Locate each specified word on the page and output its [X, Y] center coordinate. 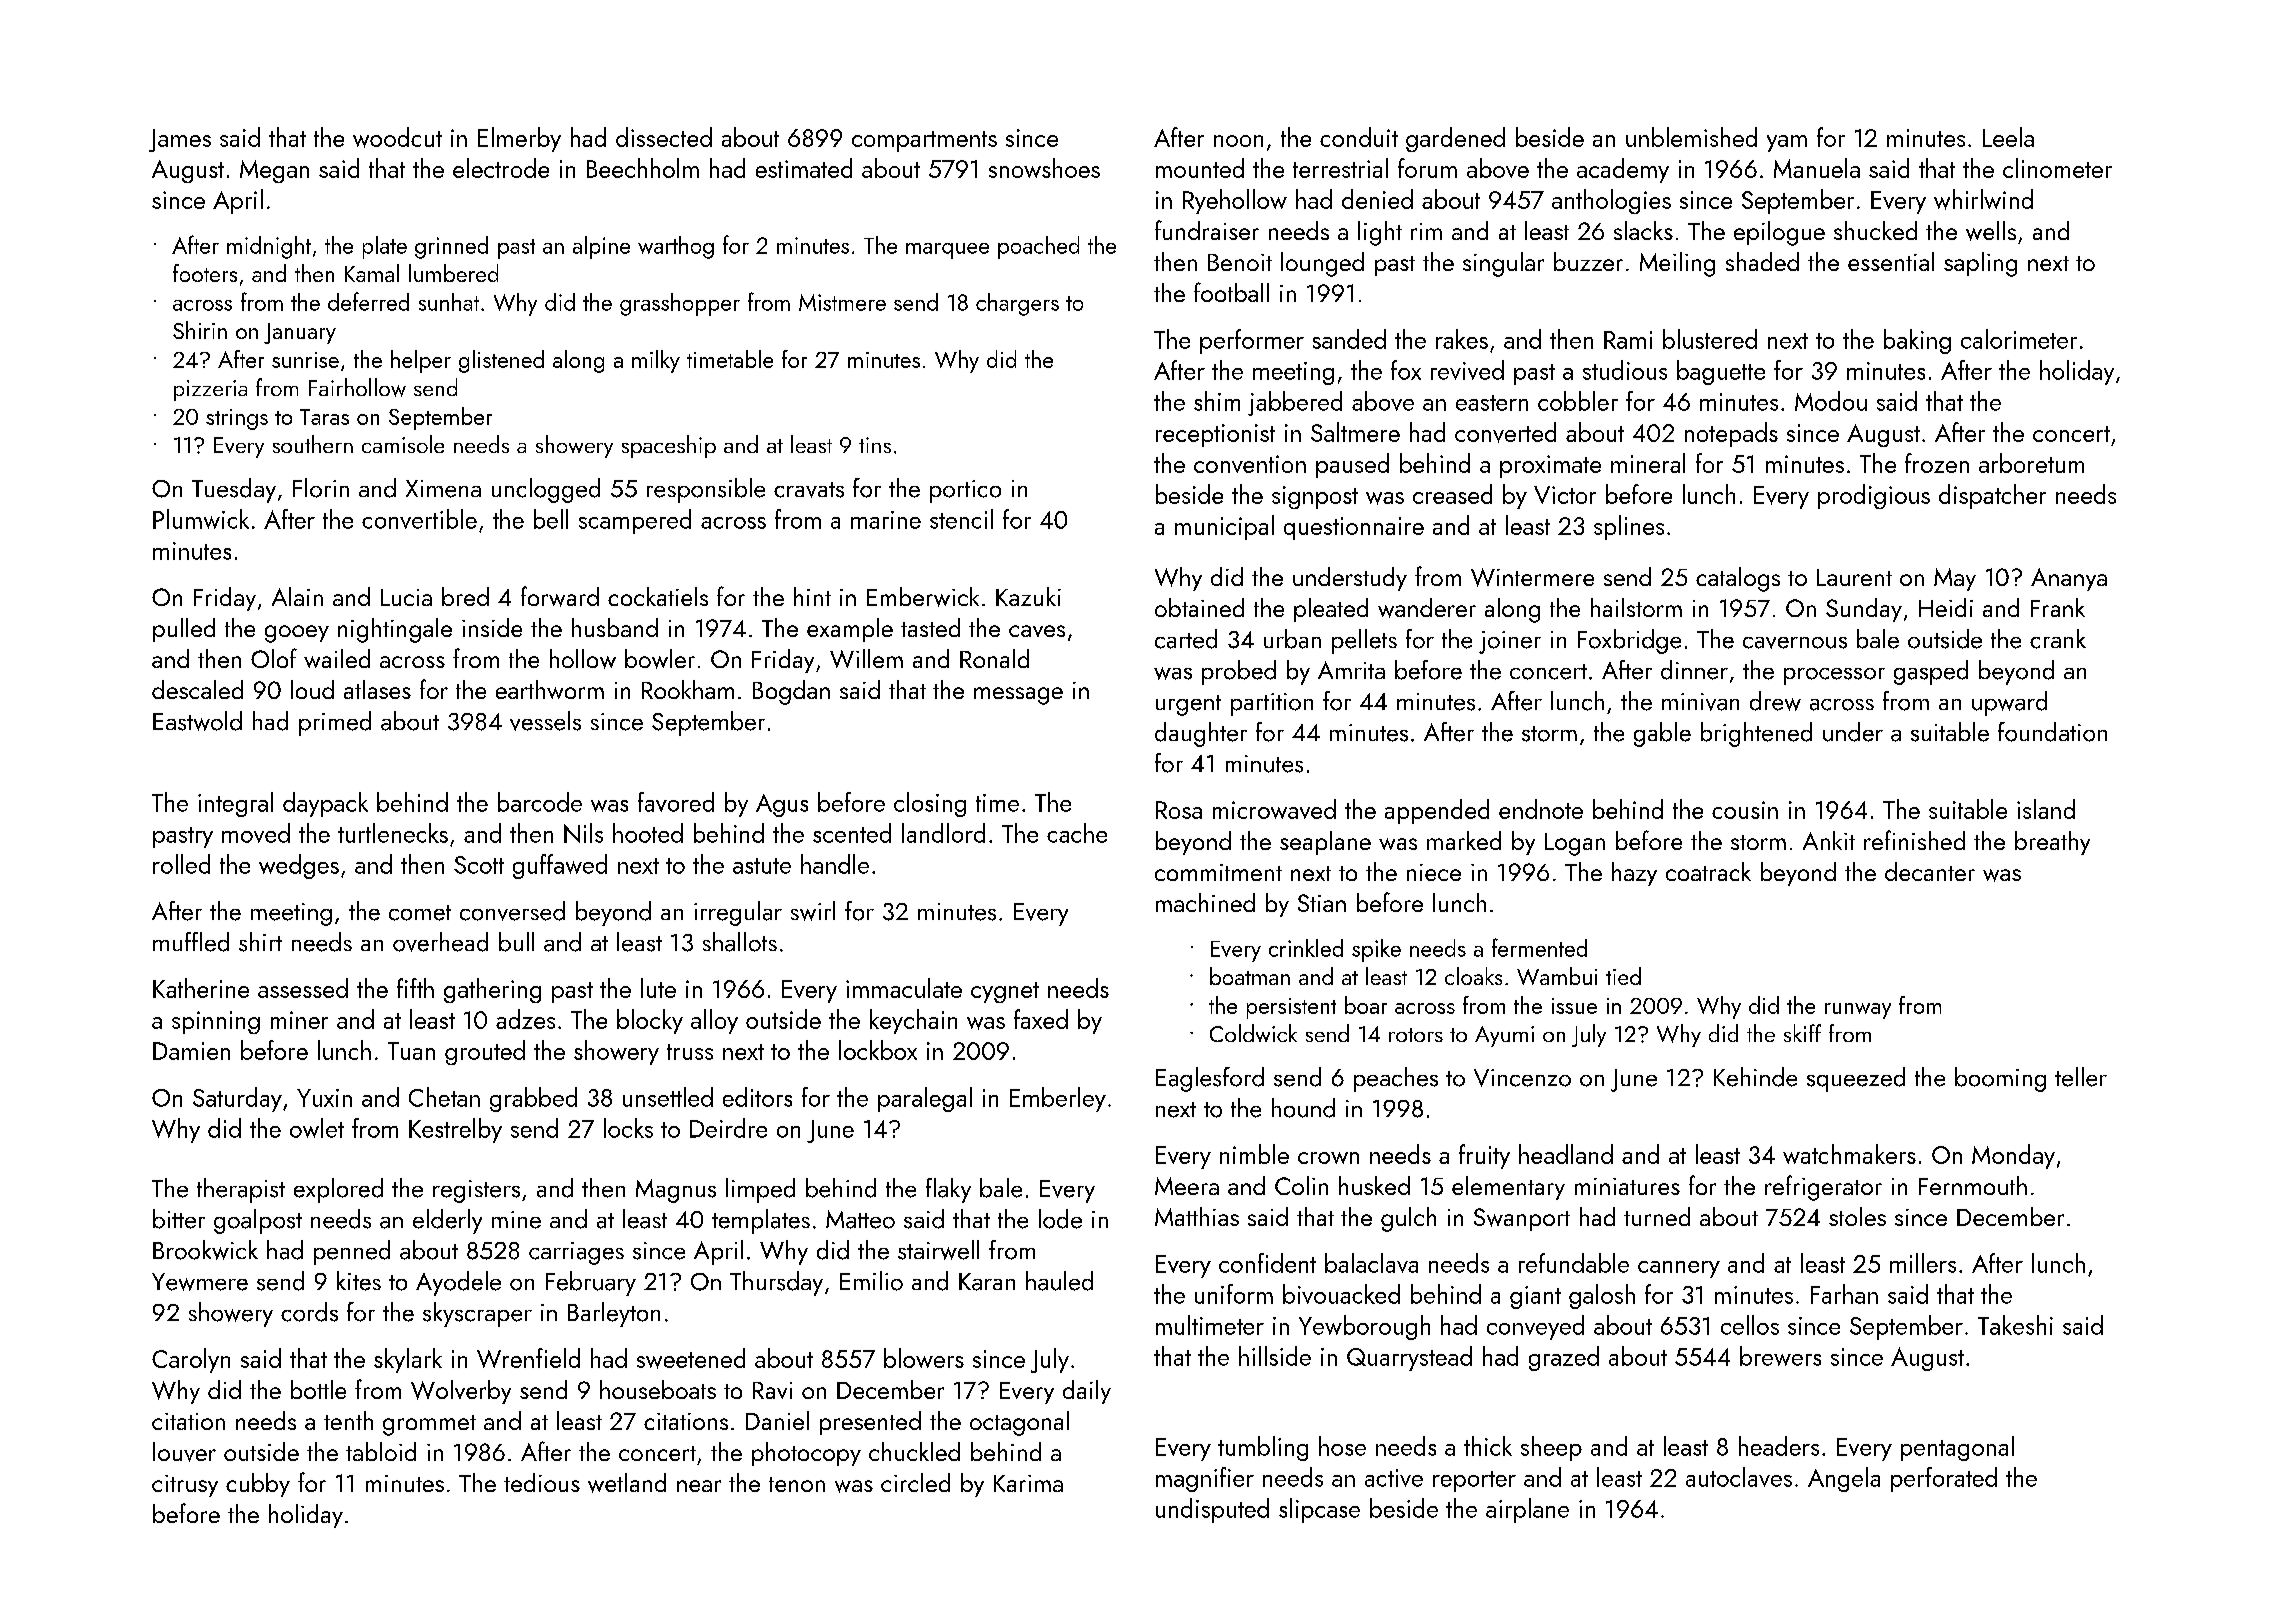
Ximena [443, 489]
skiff [1802, 1033]
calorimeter [2019, 339]
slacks [1643, 230]
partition [1272, 704]
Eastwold [197, 721]
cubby [258, 1485]
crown [1328, 1158]
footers [205, 273]
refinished [1914, 840]
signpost [1315, 497]
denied [1377, 199]
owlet [317, 1128]
